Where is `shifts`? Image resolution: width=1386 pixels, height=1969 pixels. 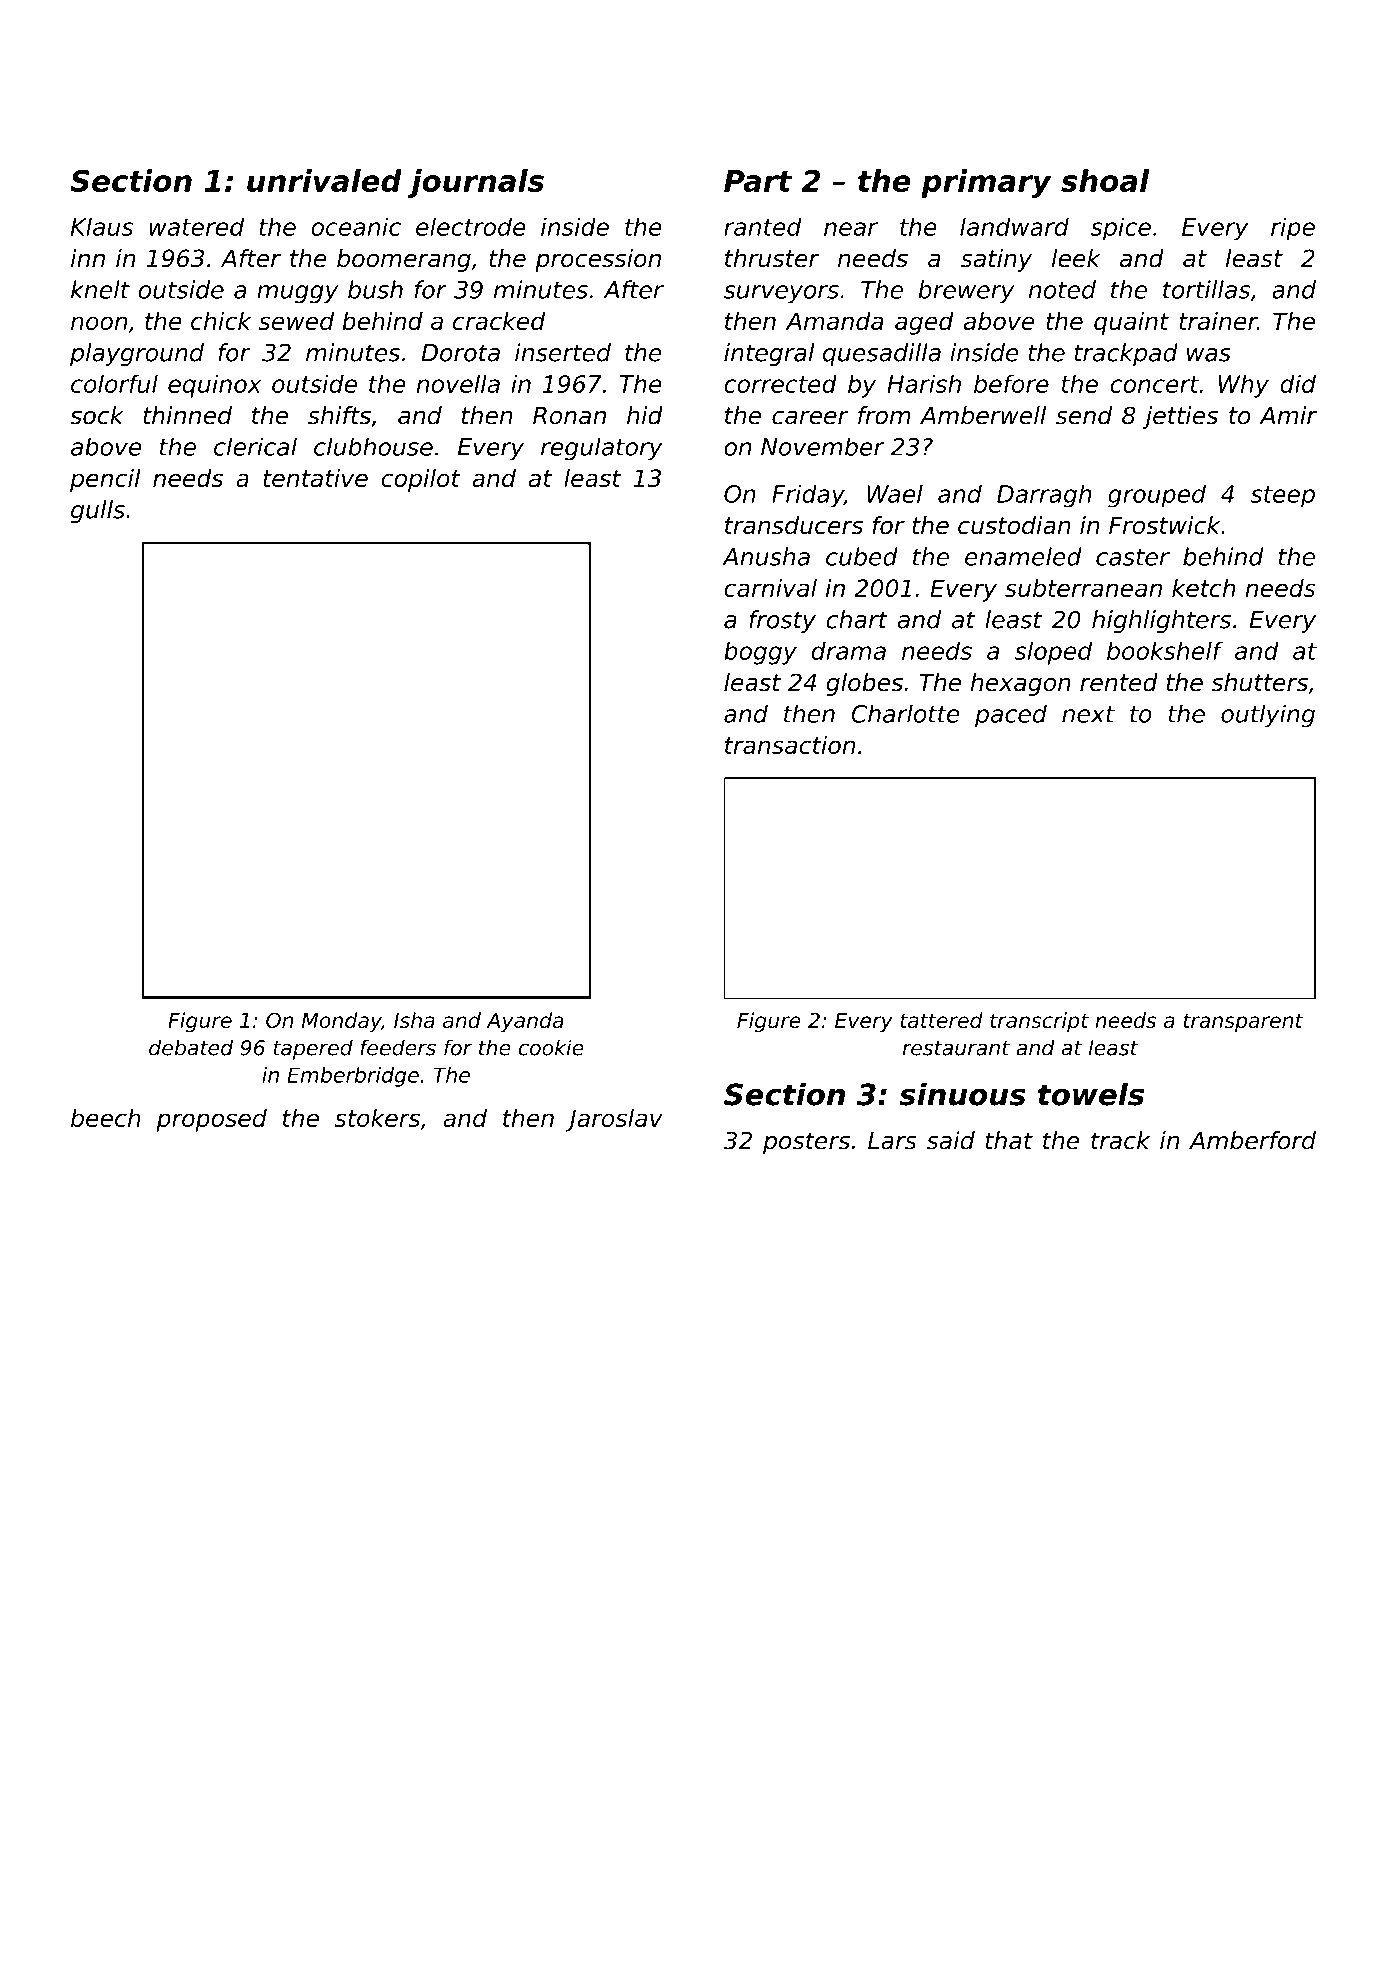
shifts is located at coordinates (339, 415).
